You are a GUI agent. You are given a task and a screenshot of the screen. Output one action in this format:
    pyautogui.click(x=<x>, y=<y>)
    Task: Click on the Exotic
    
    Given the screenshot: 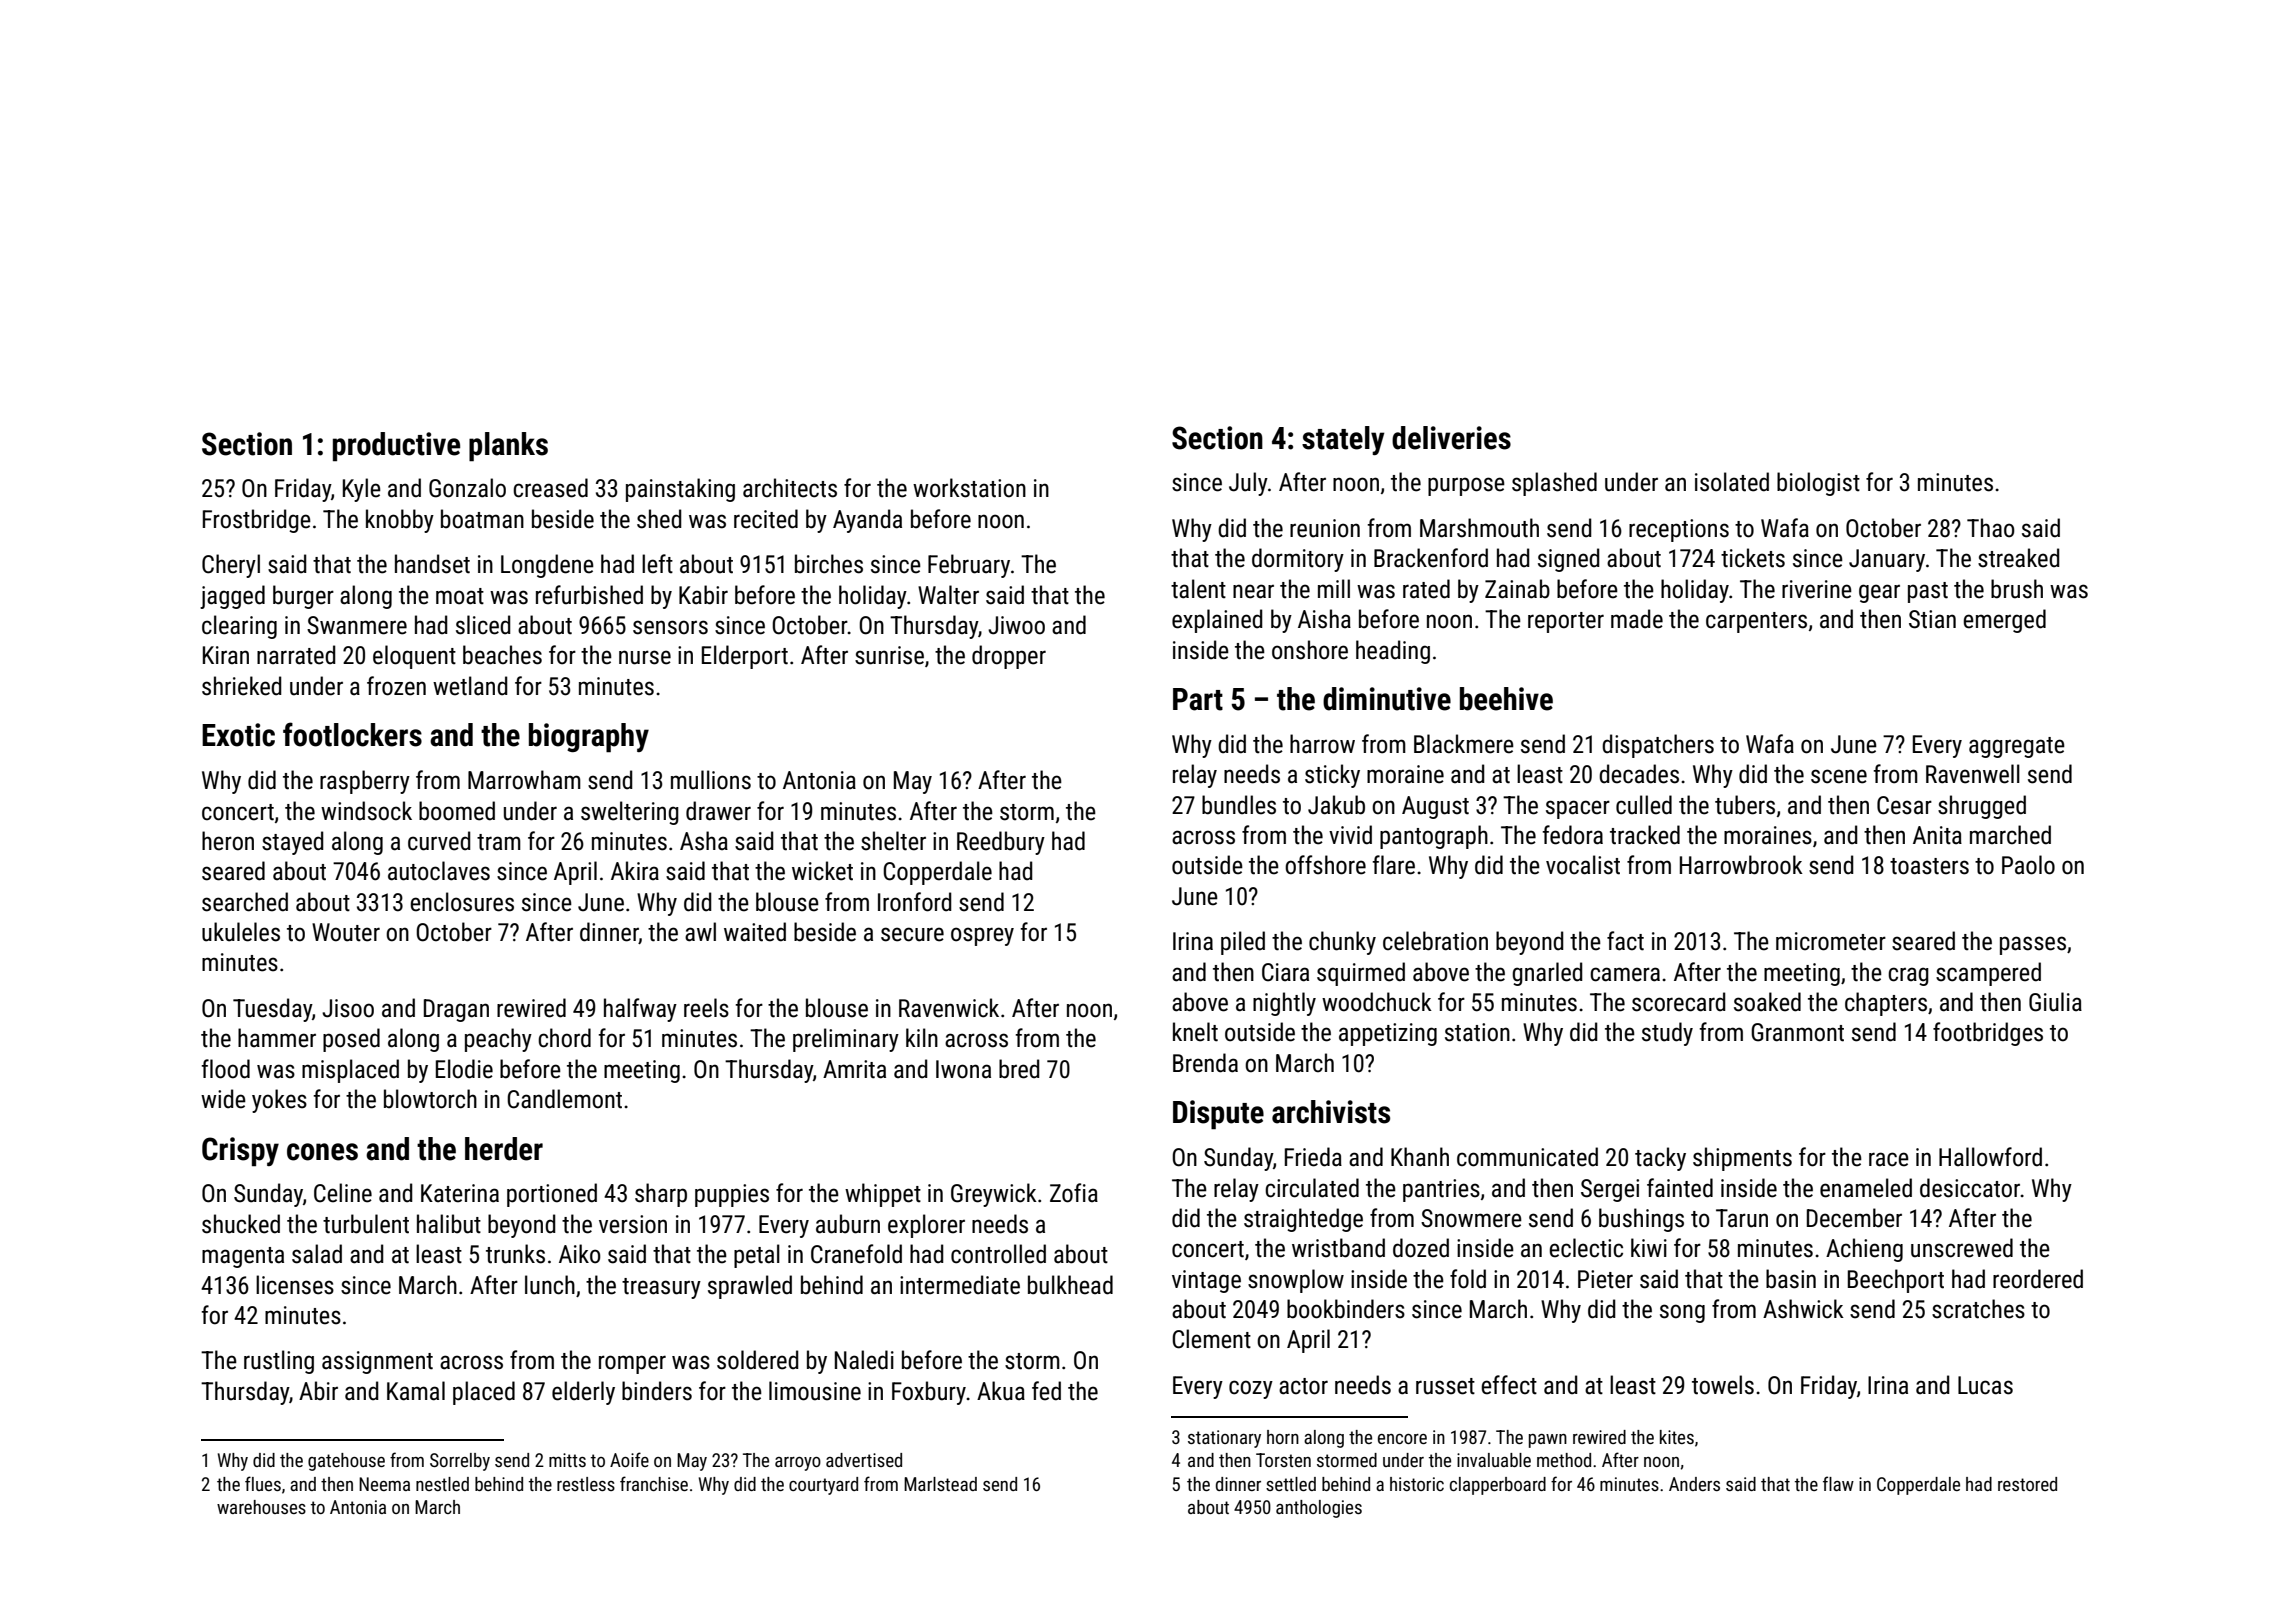 What is the action you would take?
    pyautogui.click(x=238, y=735)
